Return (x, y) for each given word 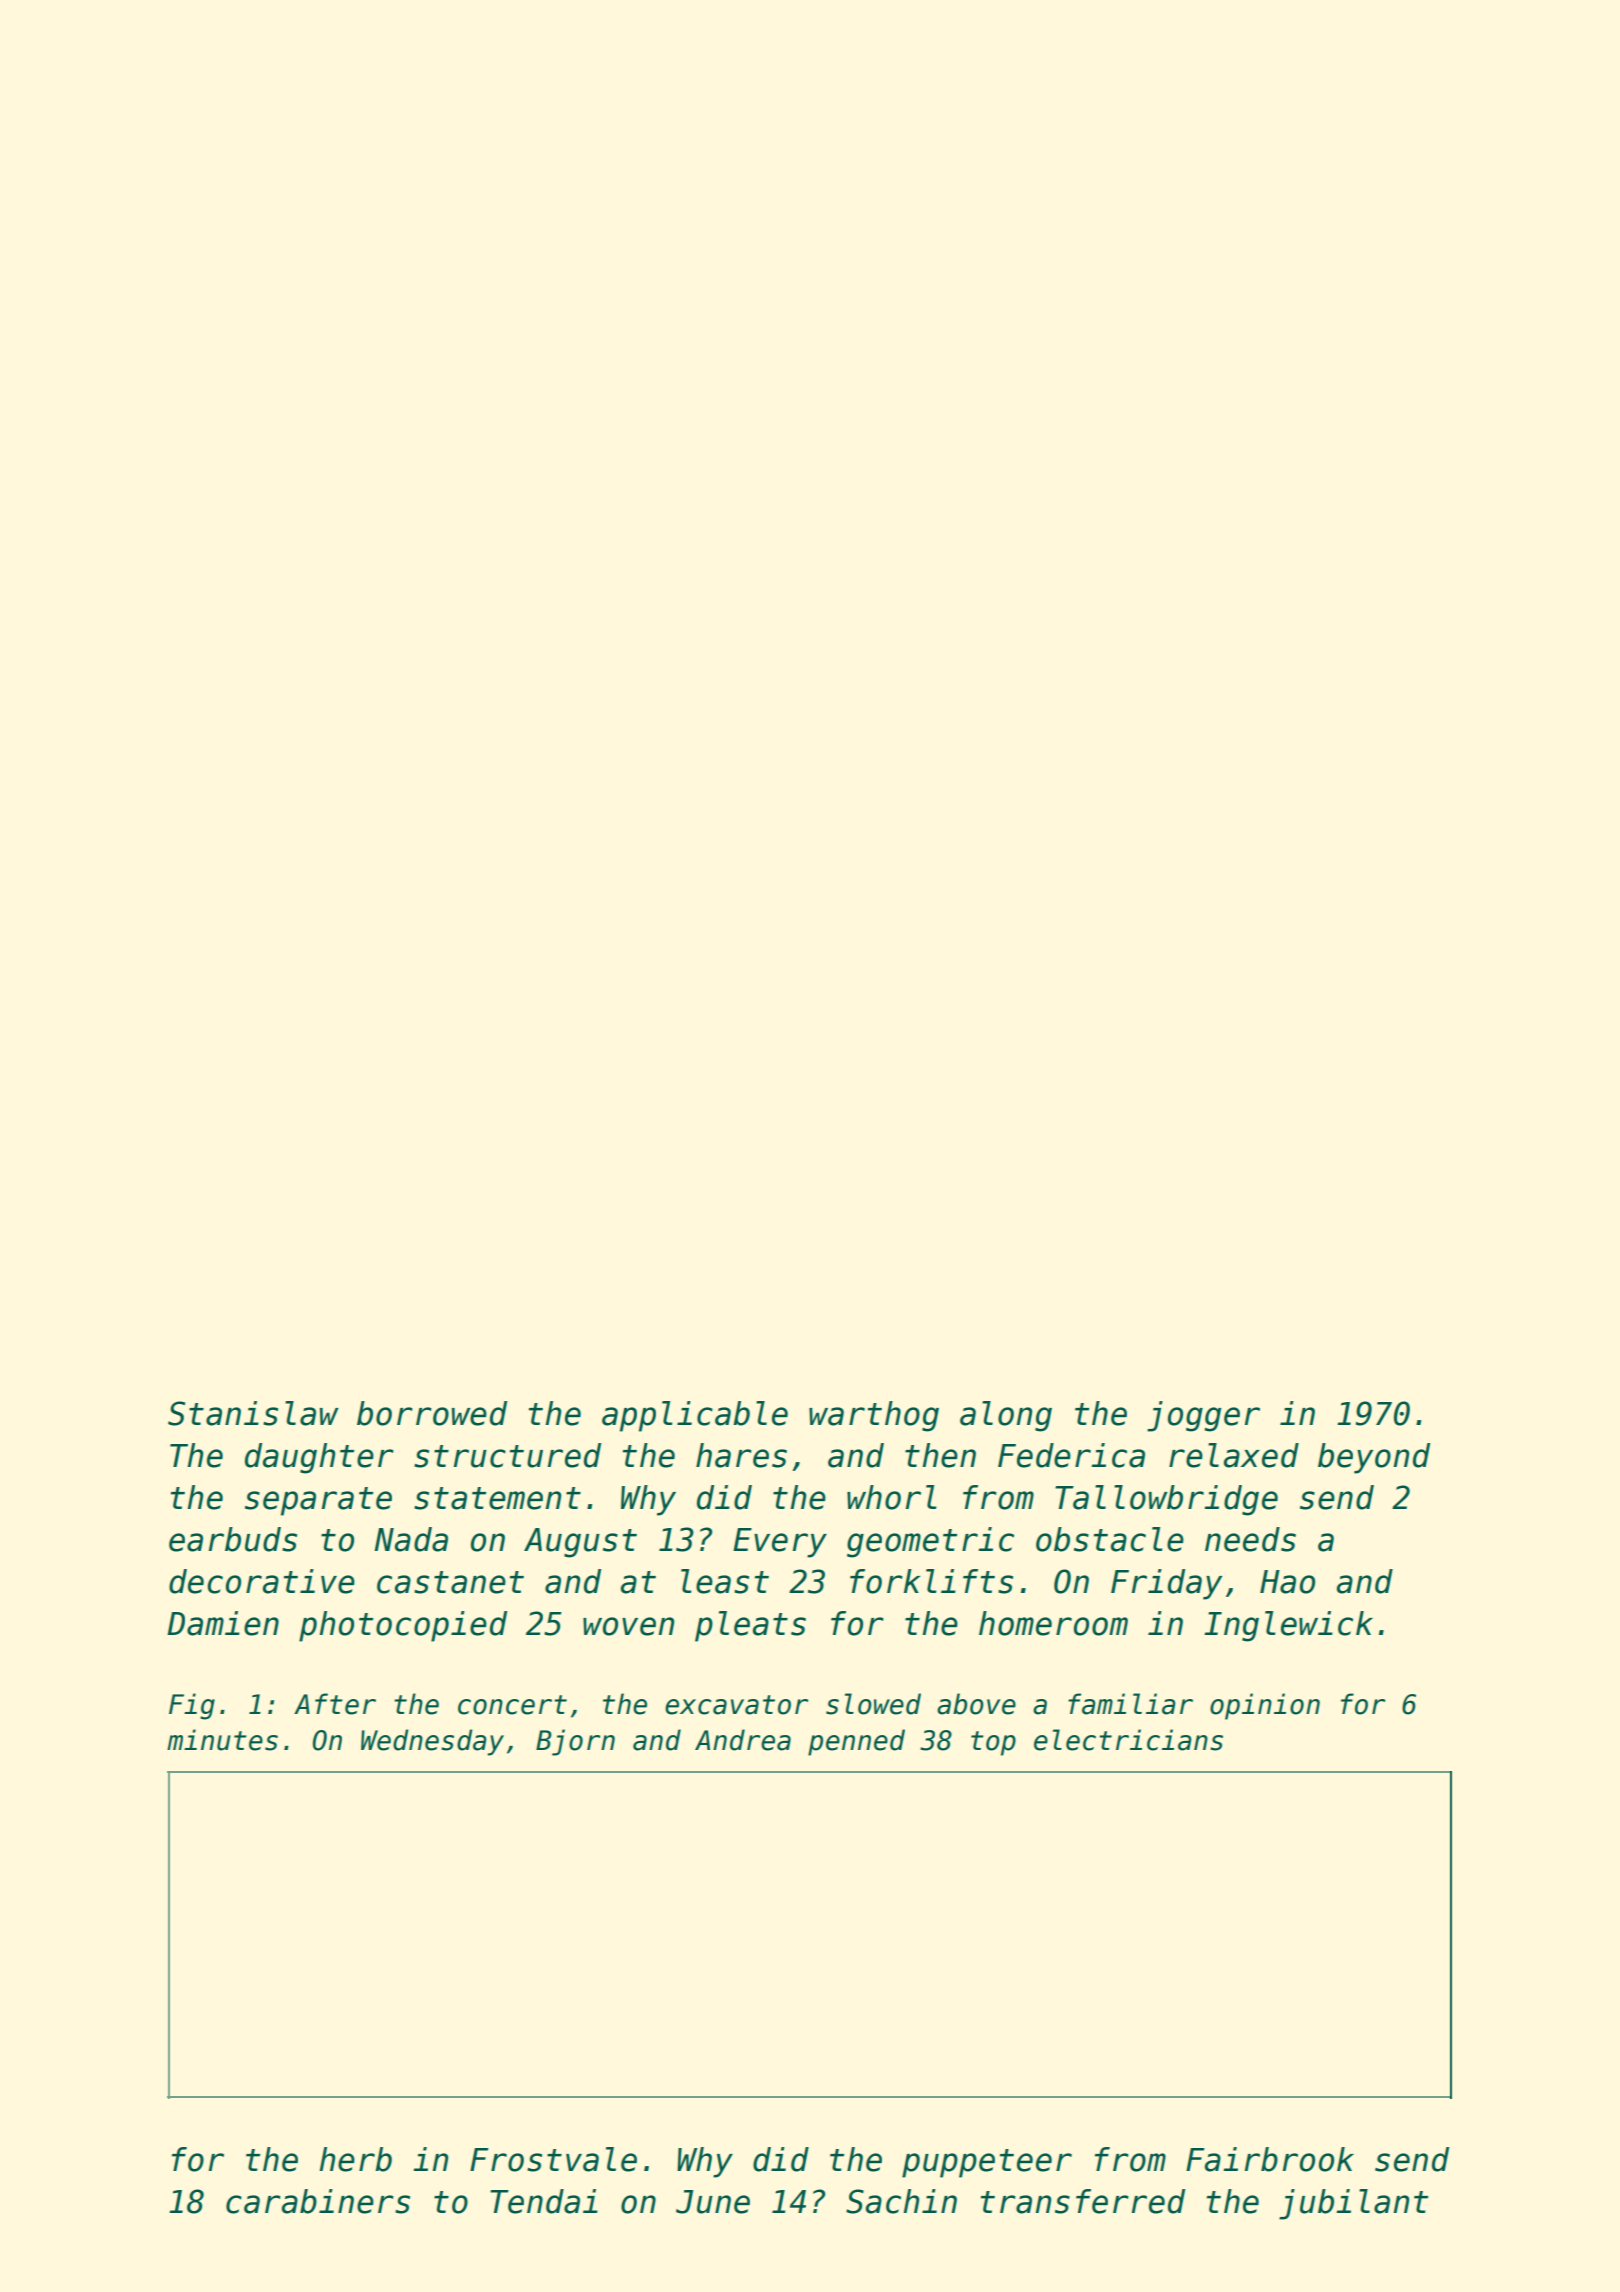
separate (318, 1501)
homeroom (1053, 1623)
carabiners (318, 2201)
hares (741, 1455)
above (976, 1704)
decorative (262, 1581)
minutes (222, 1740)
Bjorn (575, 1742)
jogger (1203, 1416)
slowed (873, 1704)
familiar (1130, 1704)
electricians (1128, 1740)
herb (356, 2159)
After (335, 1704)
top (993, 1743)
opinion (1265, 1706)
